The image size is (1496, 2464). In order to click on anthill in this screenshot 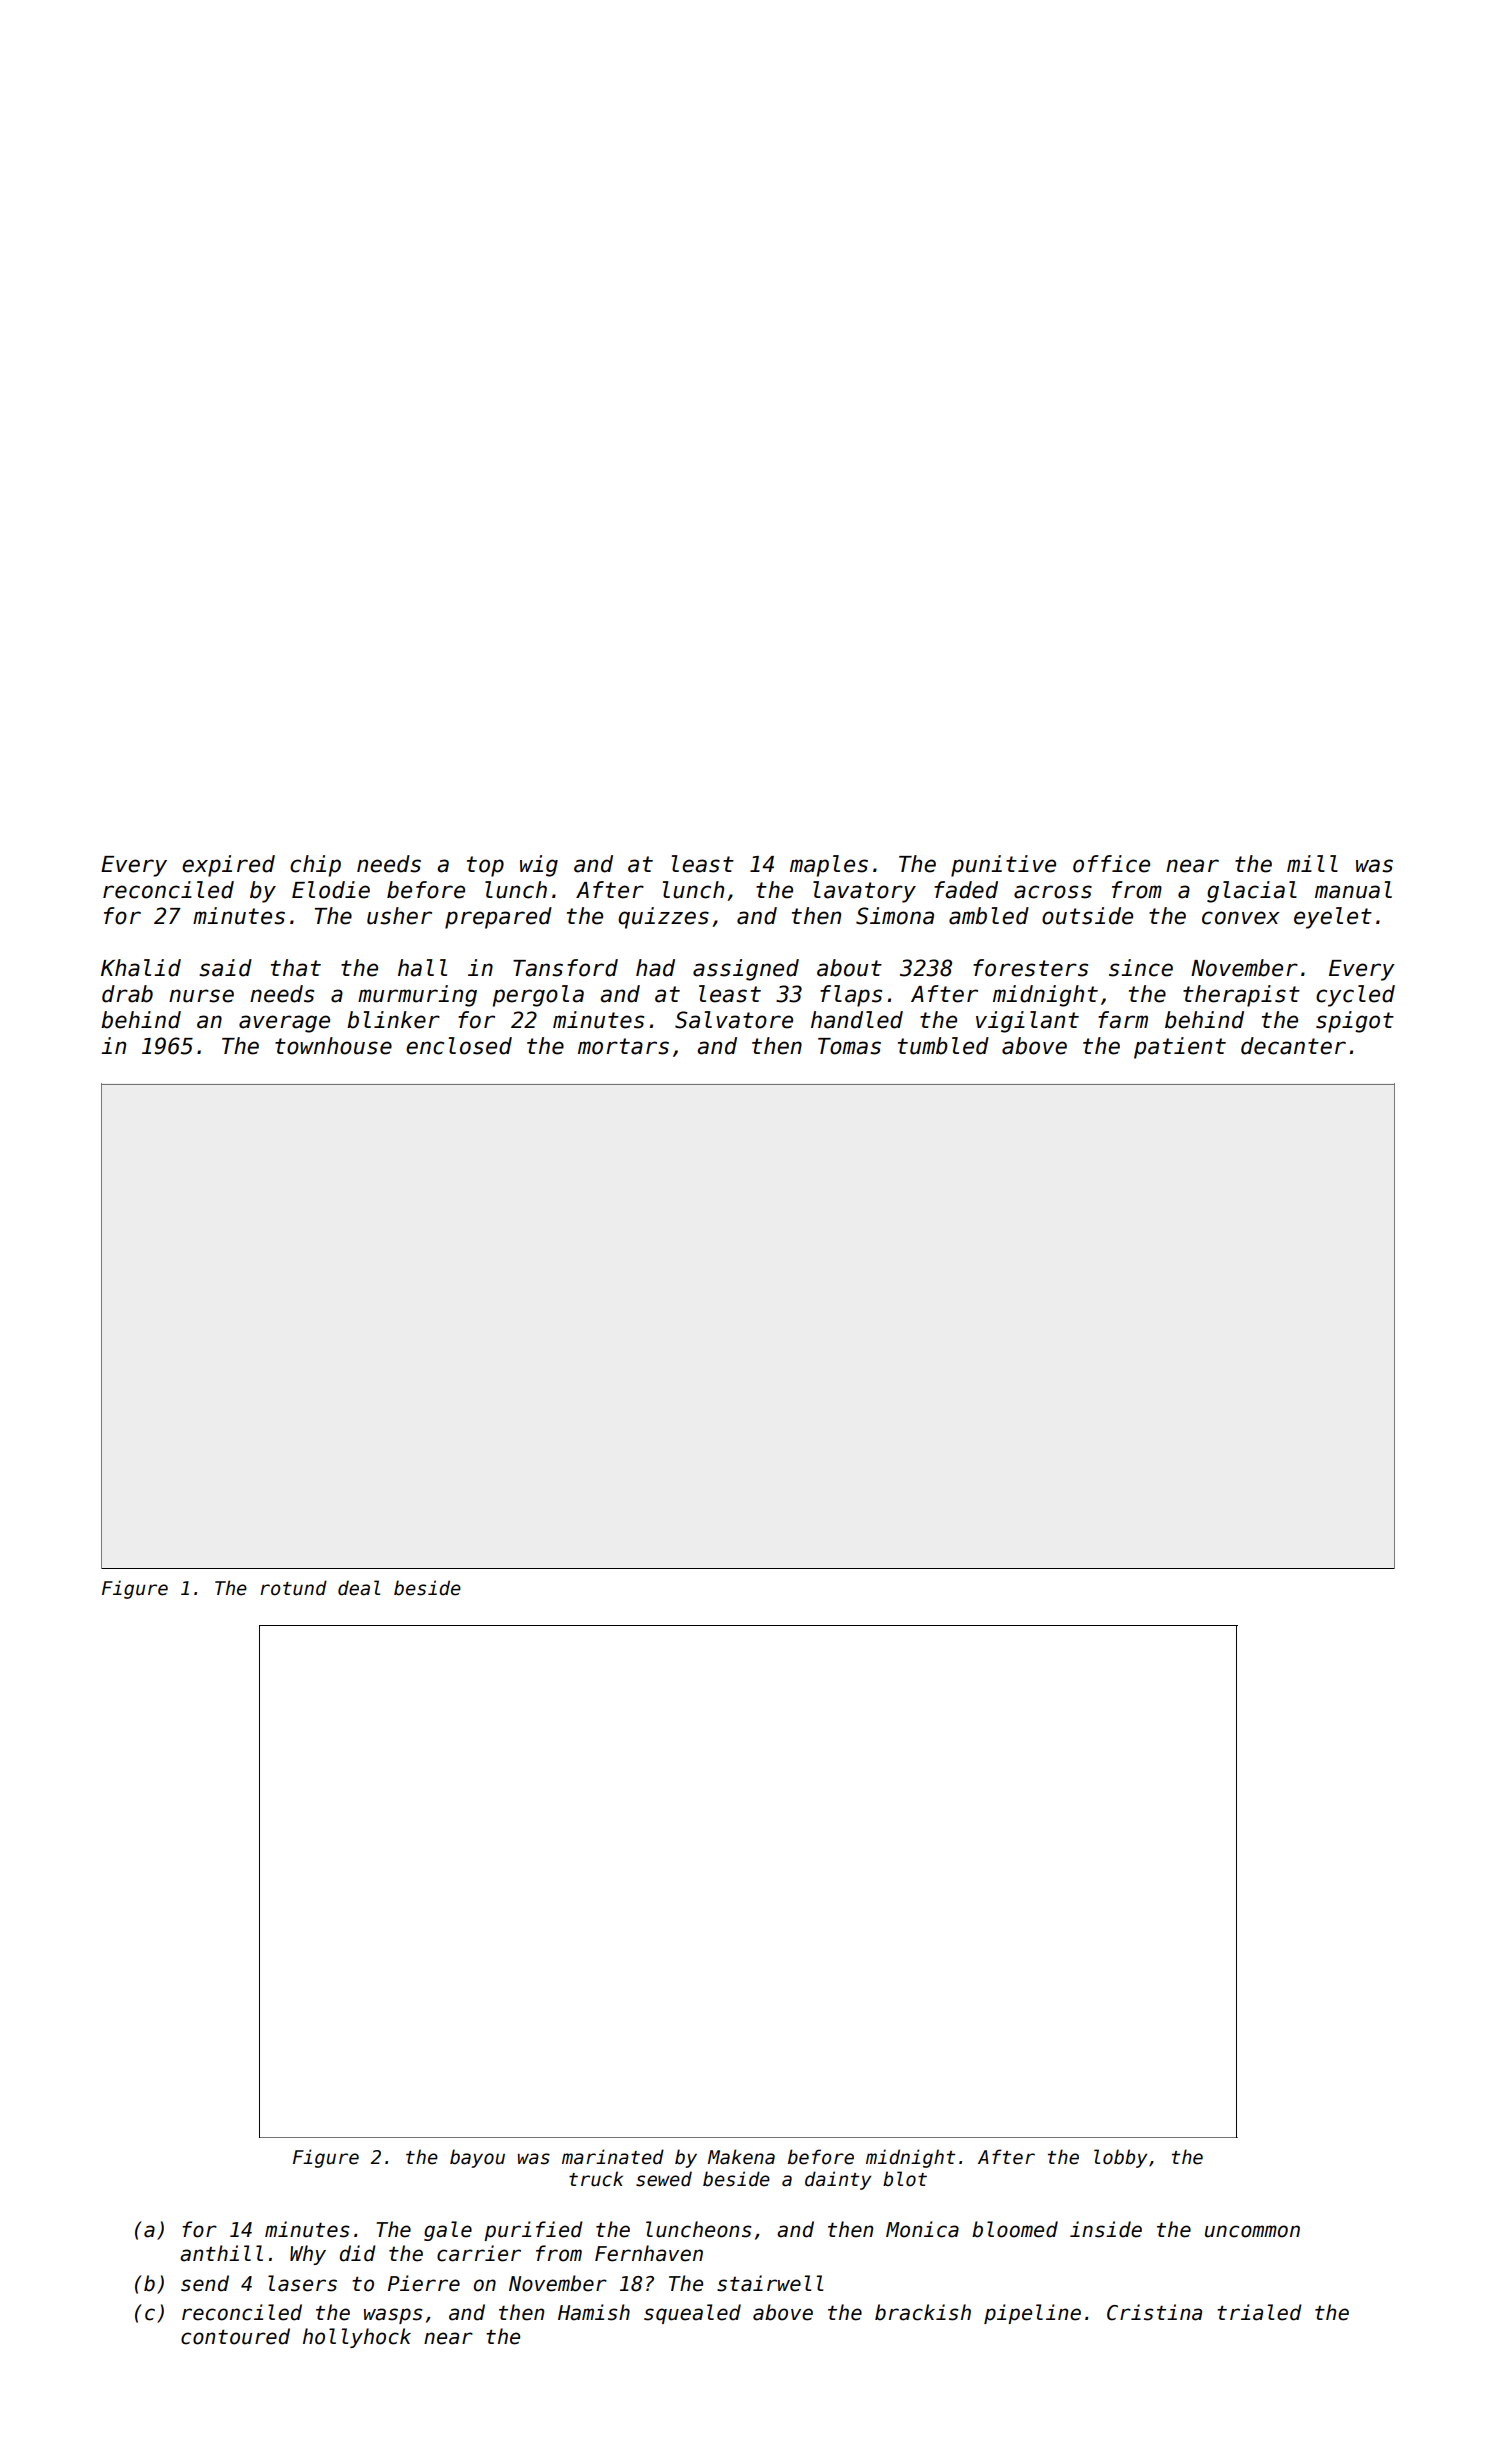, I will do `click(221, 2253)`.
